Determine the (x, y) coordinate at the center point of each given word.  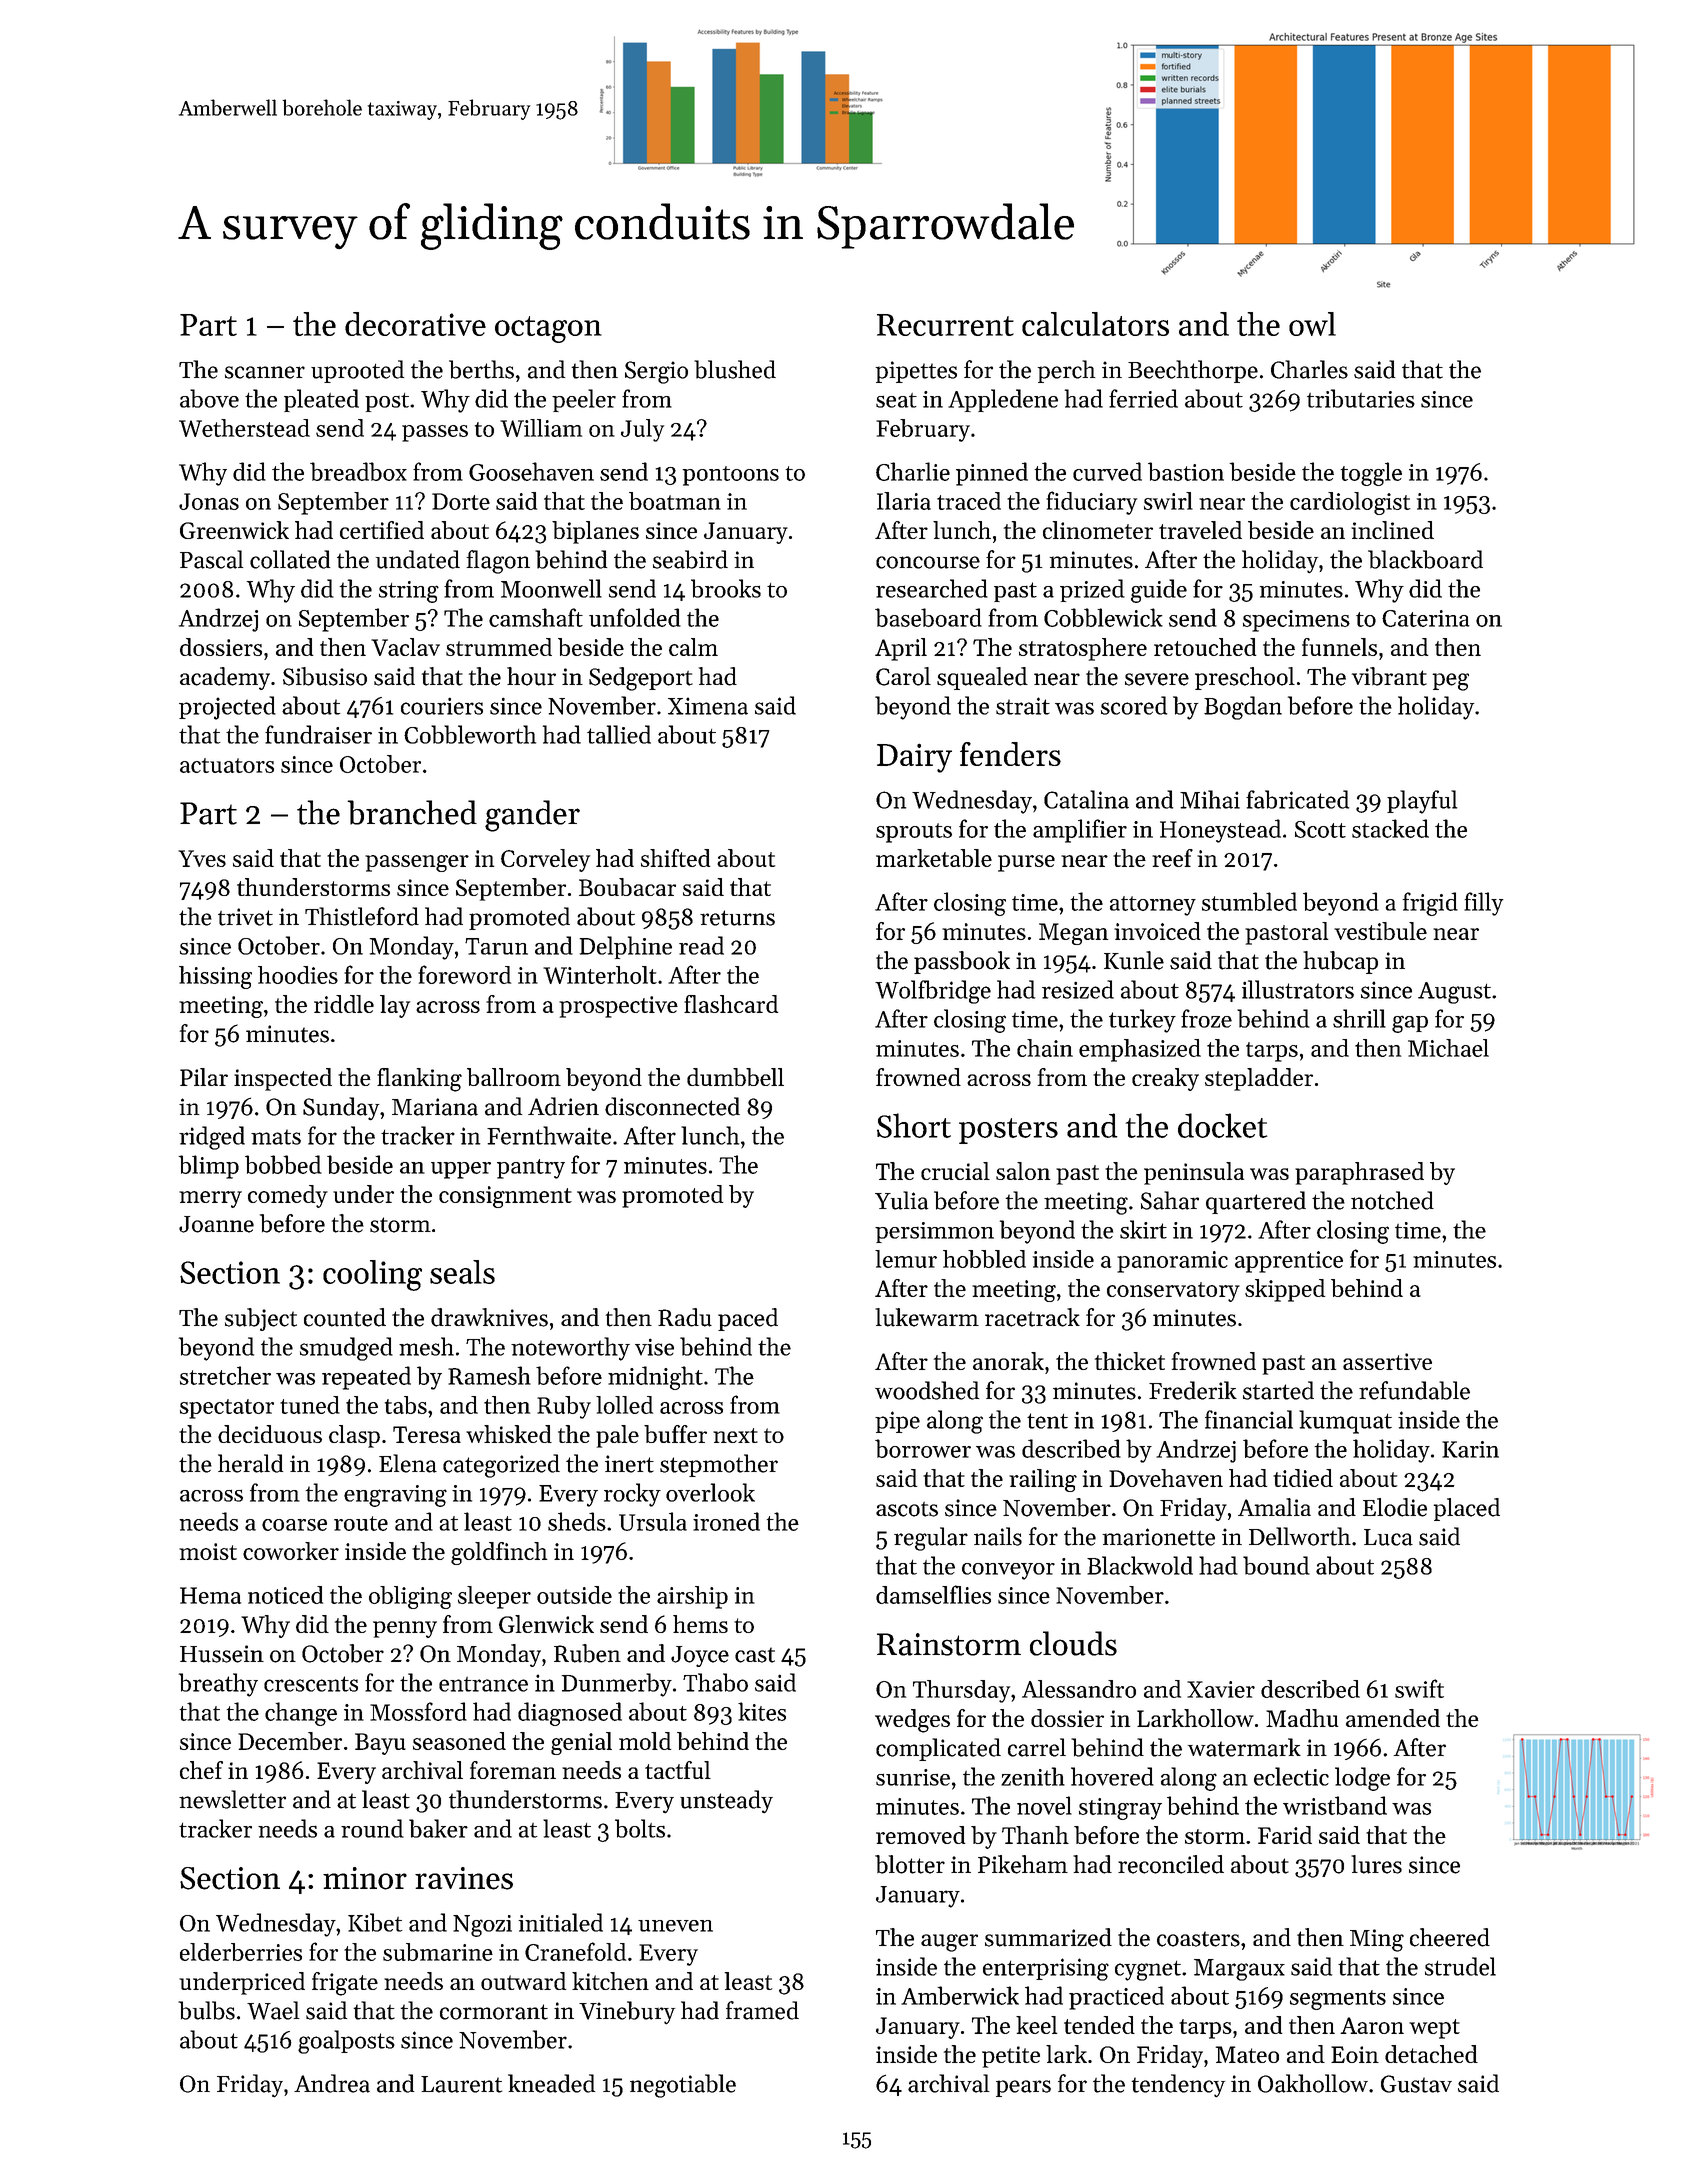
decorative (415, 324)
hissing (215, 977)
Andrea (332, 2083)
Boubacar (627, 887)
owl (1312, 324)
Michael (1448, 1048)
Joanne (216, 1224)
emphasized (1140, 1050)
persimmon (934, 1232)
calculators (1095, 324)
